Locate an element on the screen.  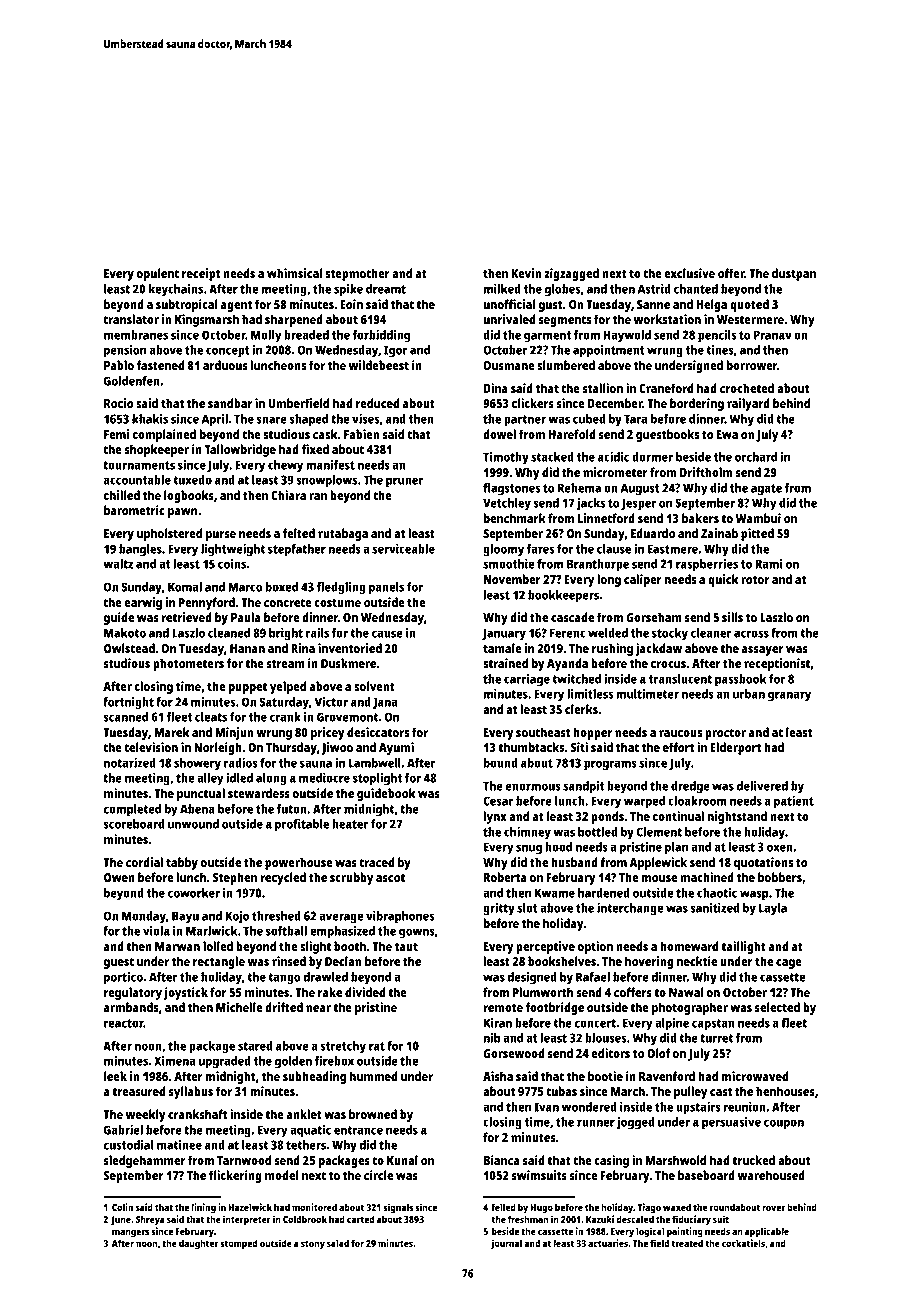
dustpan is located at coordinates (794, 274).
